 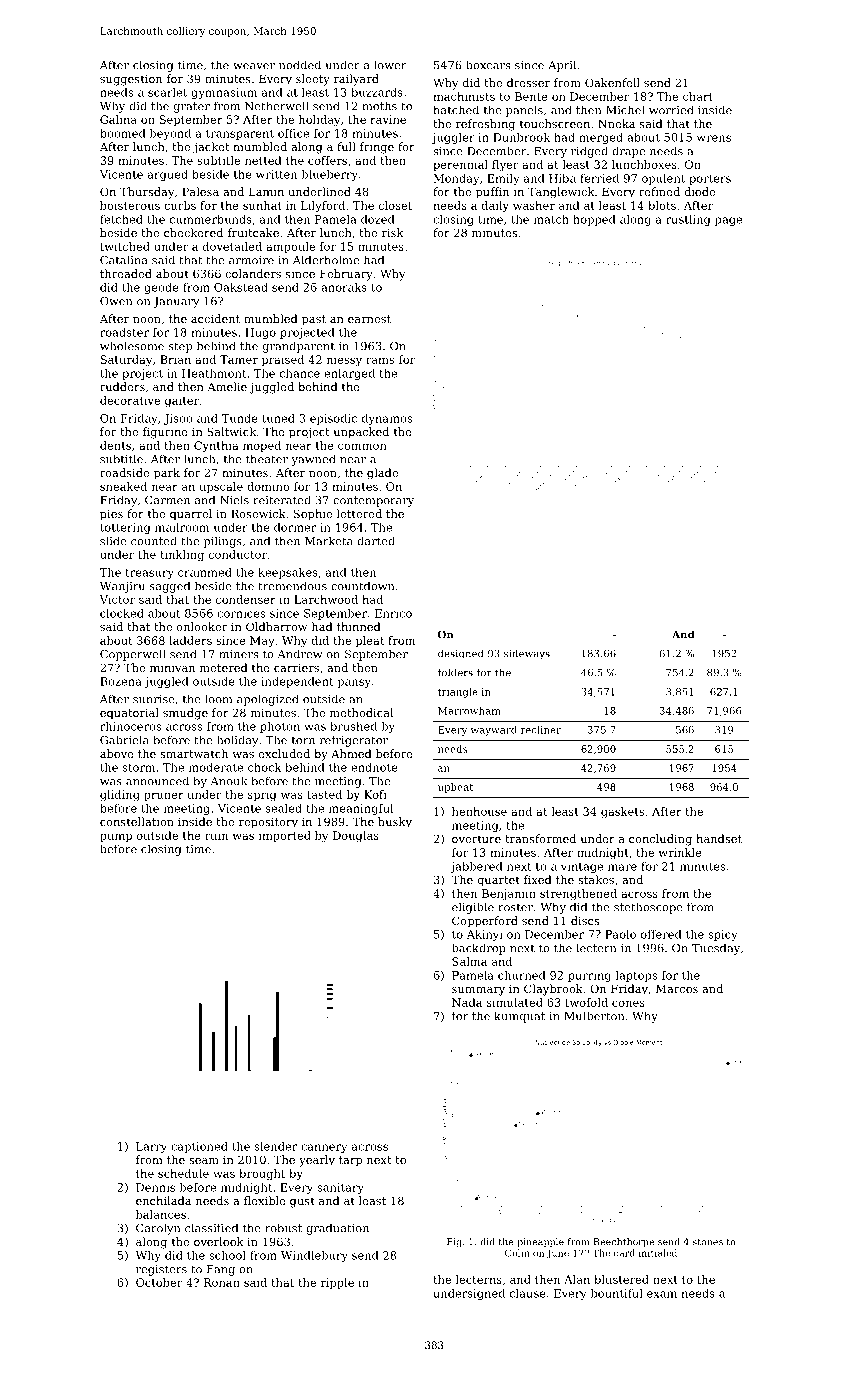 I want to click on cannery, so click(x=324, y=1148).
